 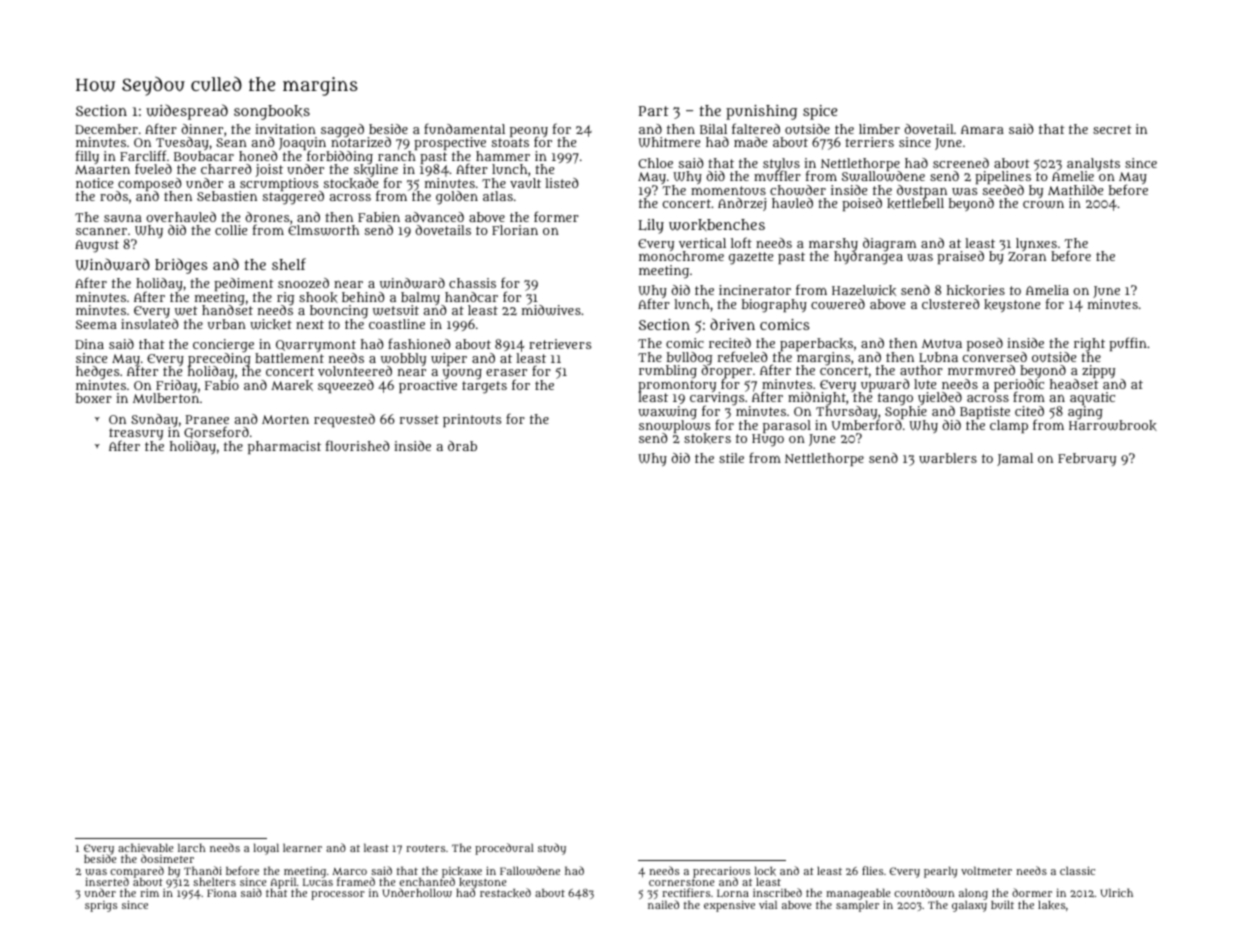 I want to click on monochrome, so click(x=681, y=256).
